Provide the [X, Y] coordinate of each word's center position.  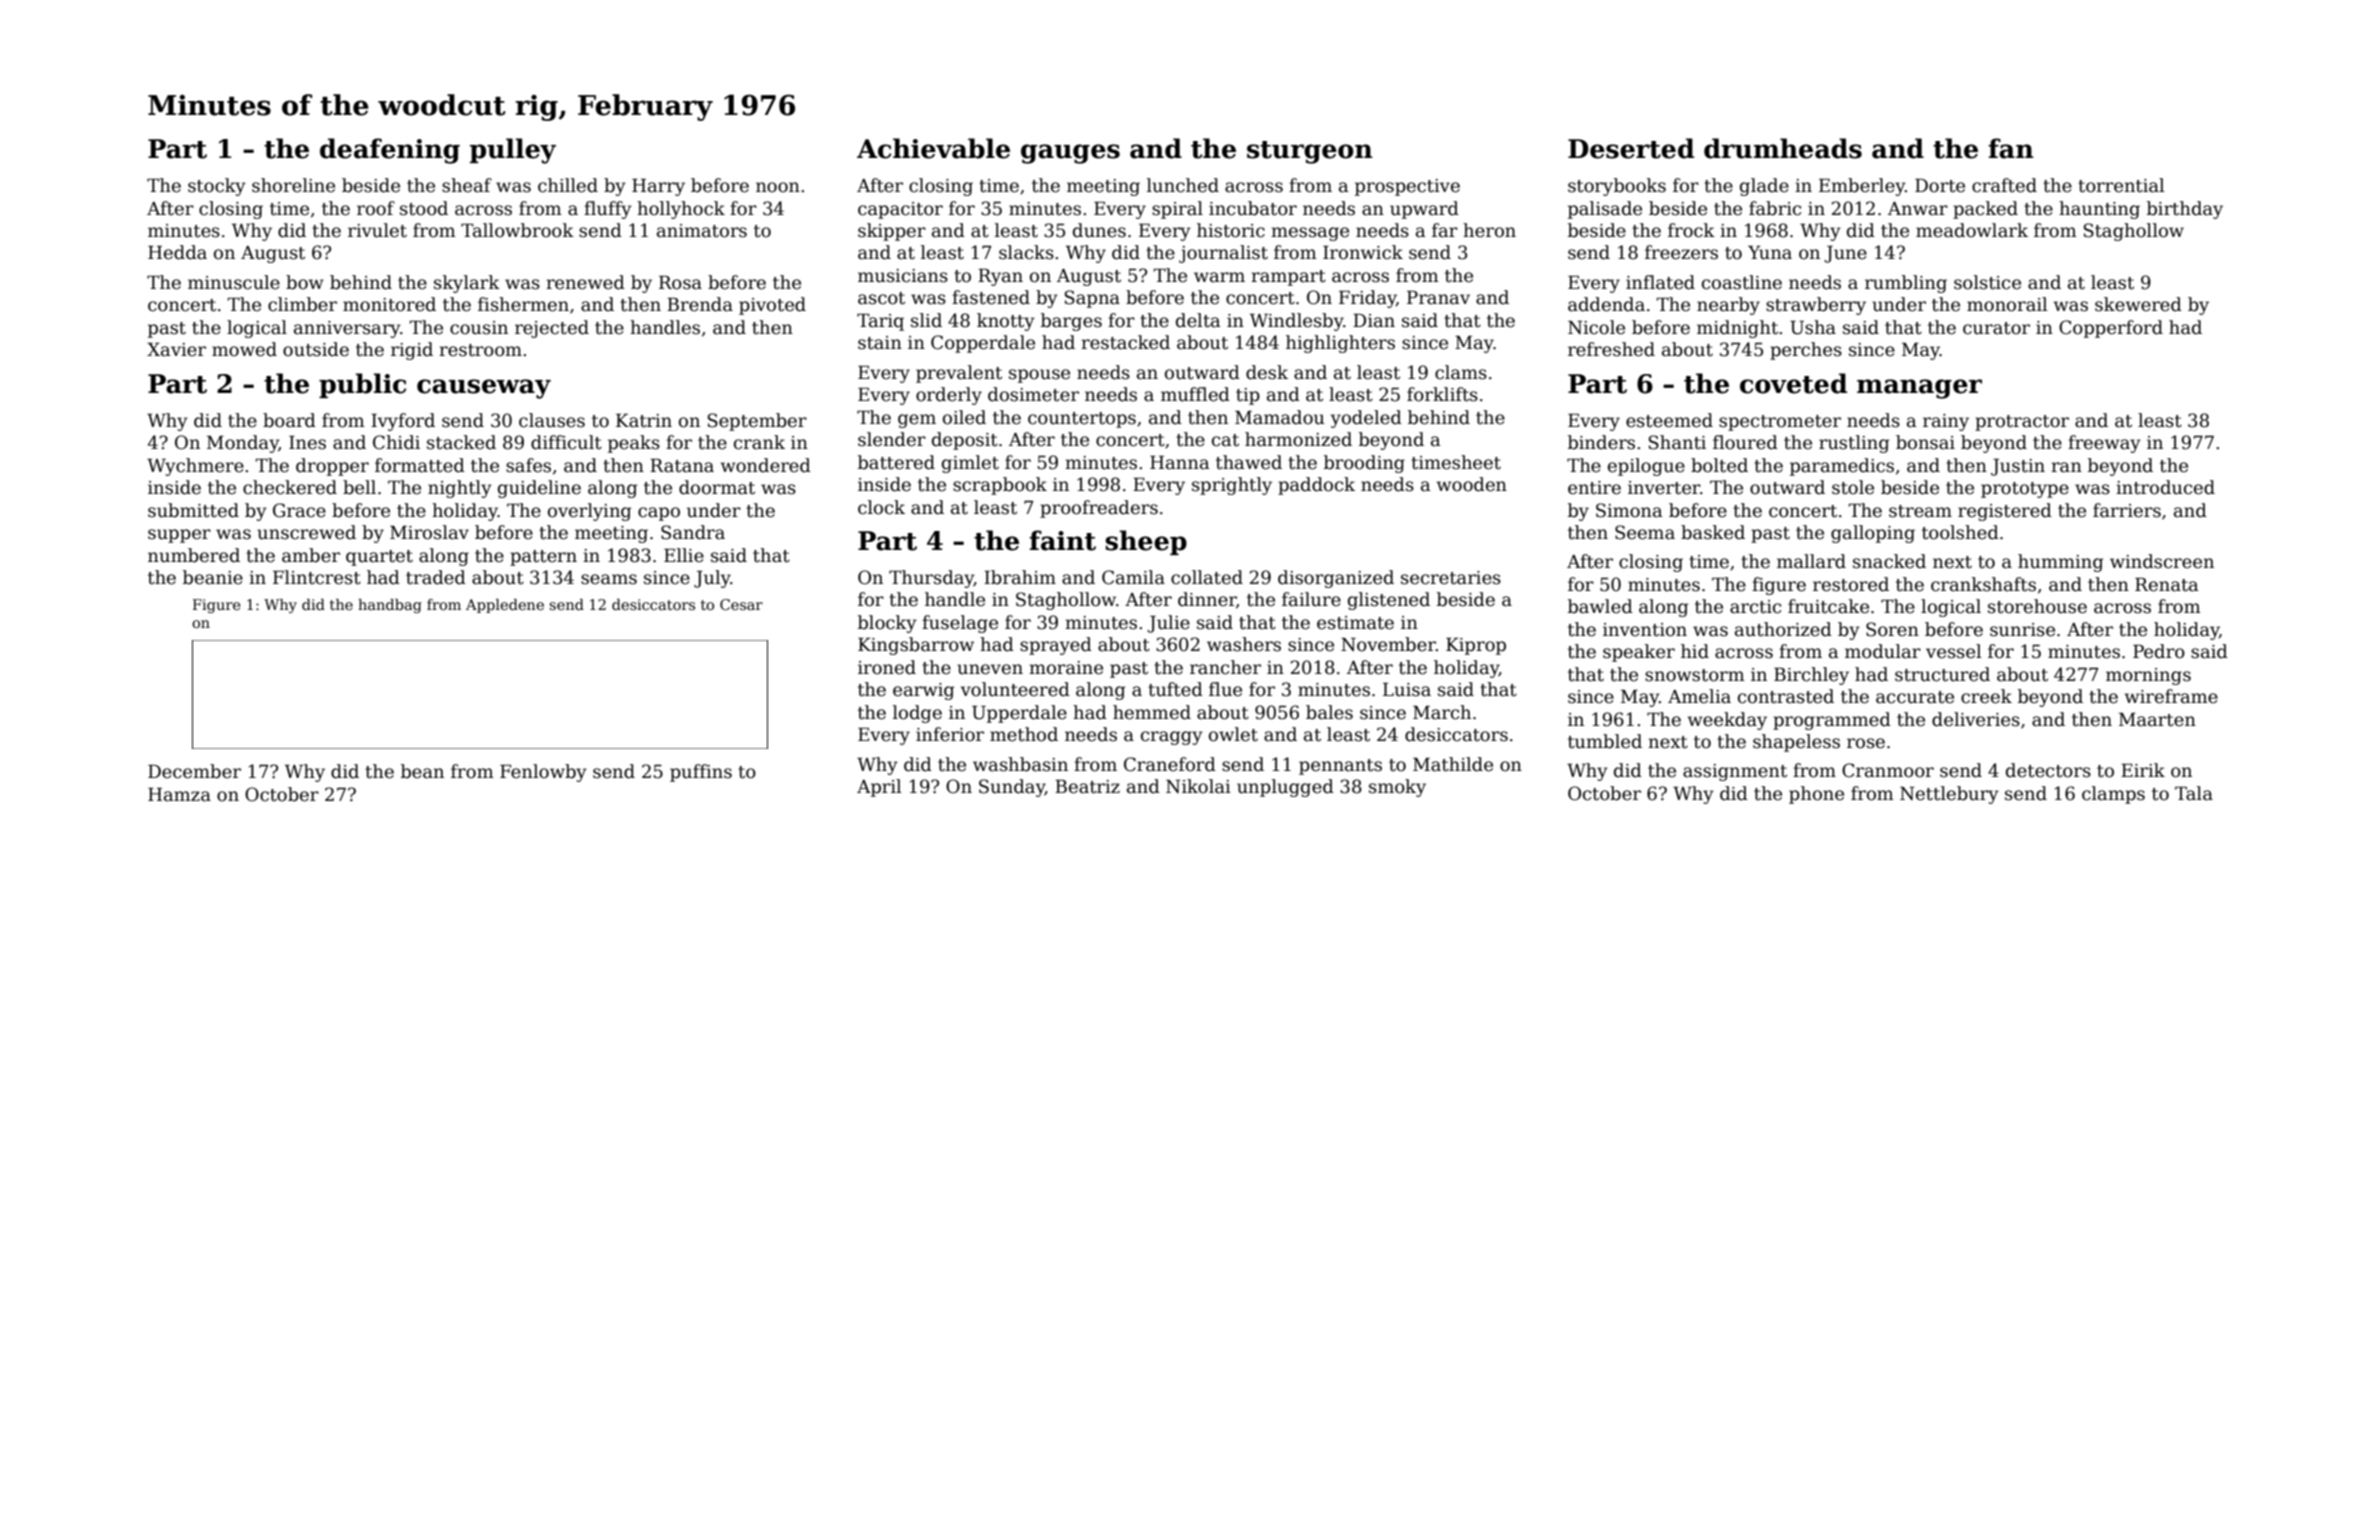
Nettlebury [1949, 795]
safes [528, 465]
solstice [1987, 282]
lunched [1183, 185]
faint [1062, 540]
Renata [2167, 585]
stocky [217, 187]
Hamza [179, 795]
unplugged [1285, 788]
